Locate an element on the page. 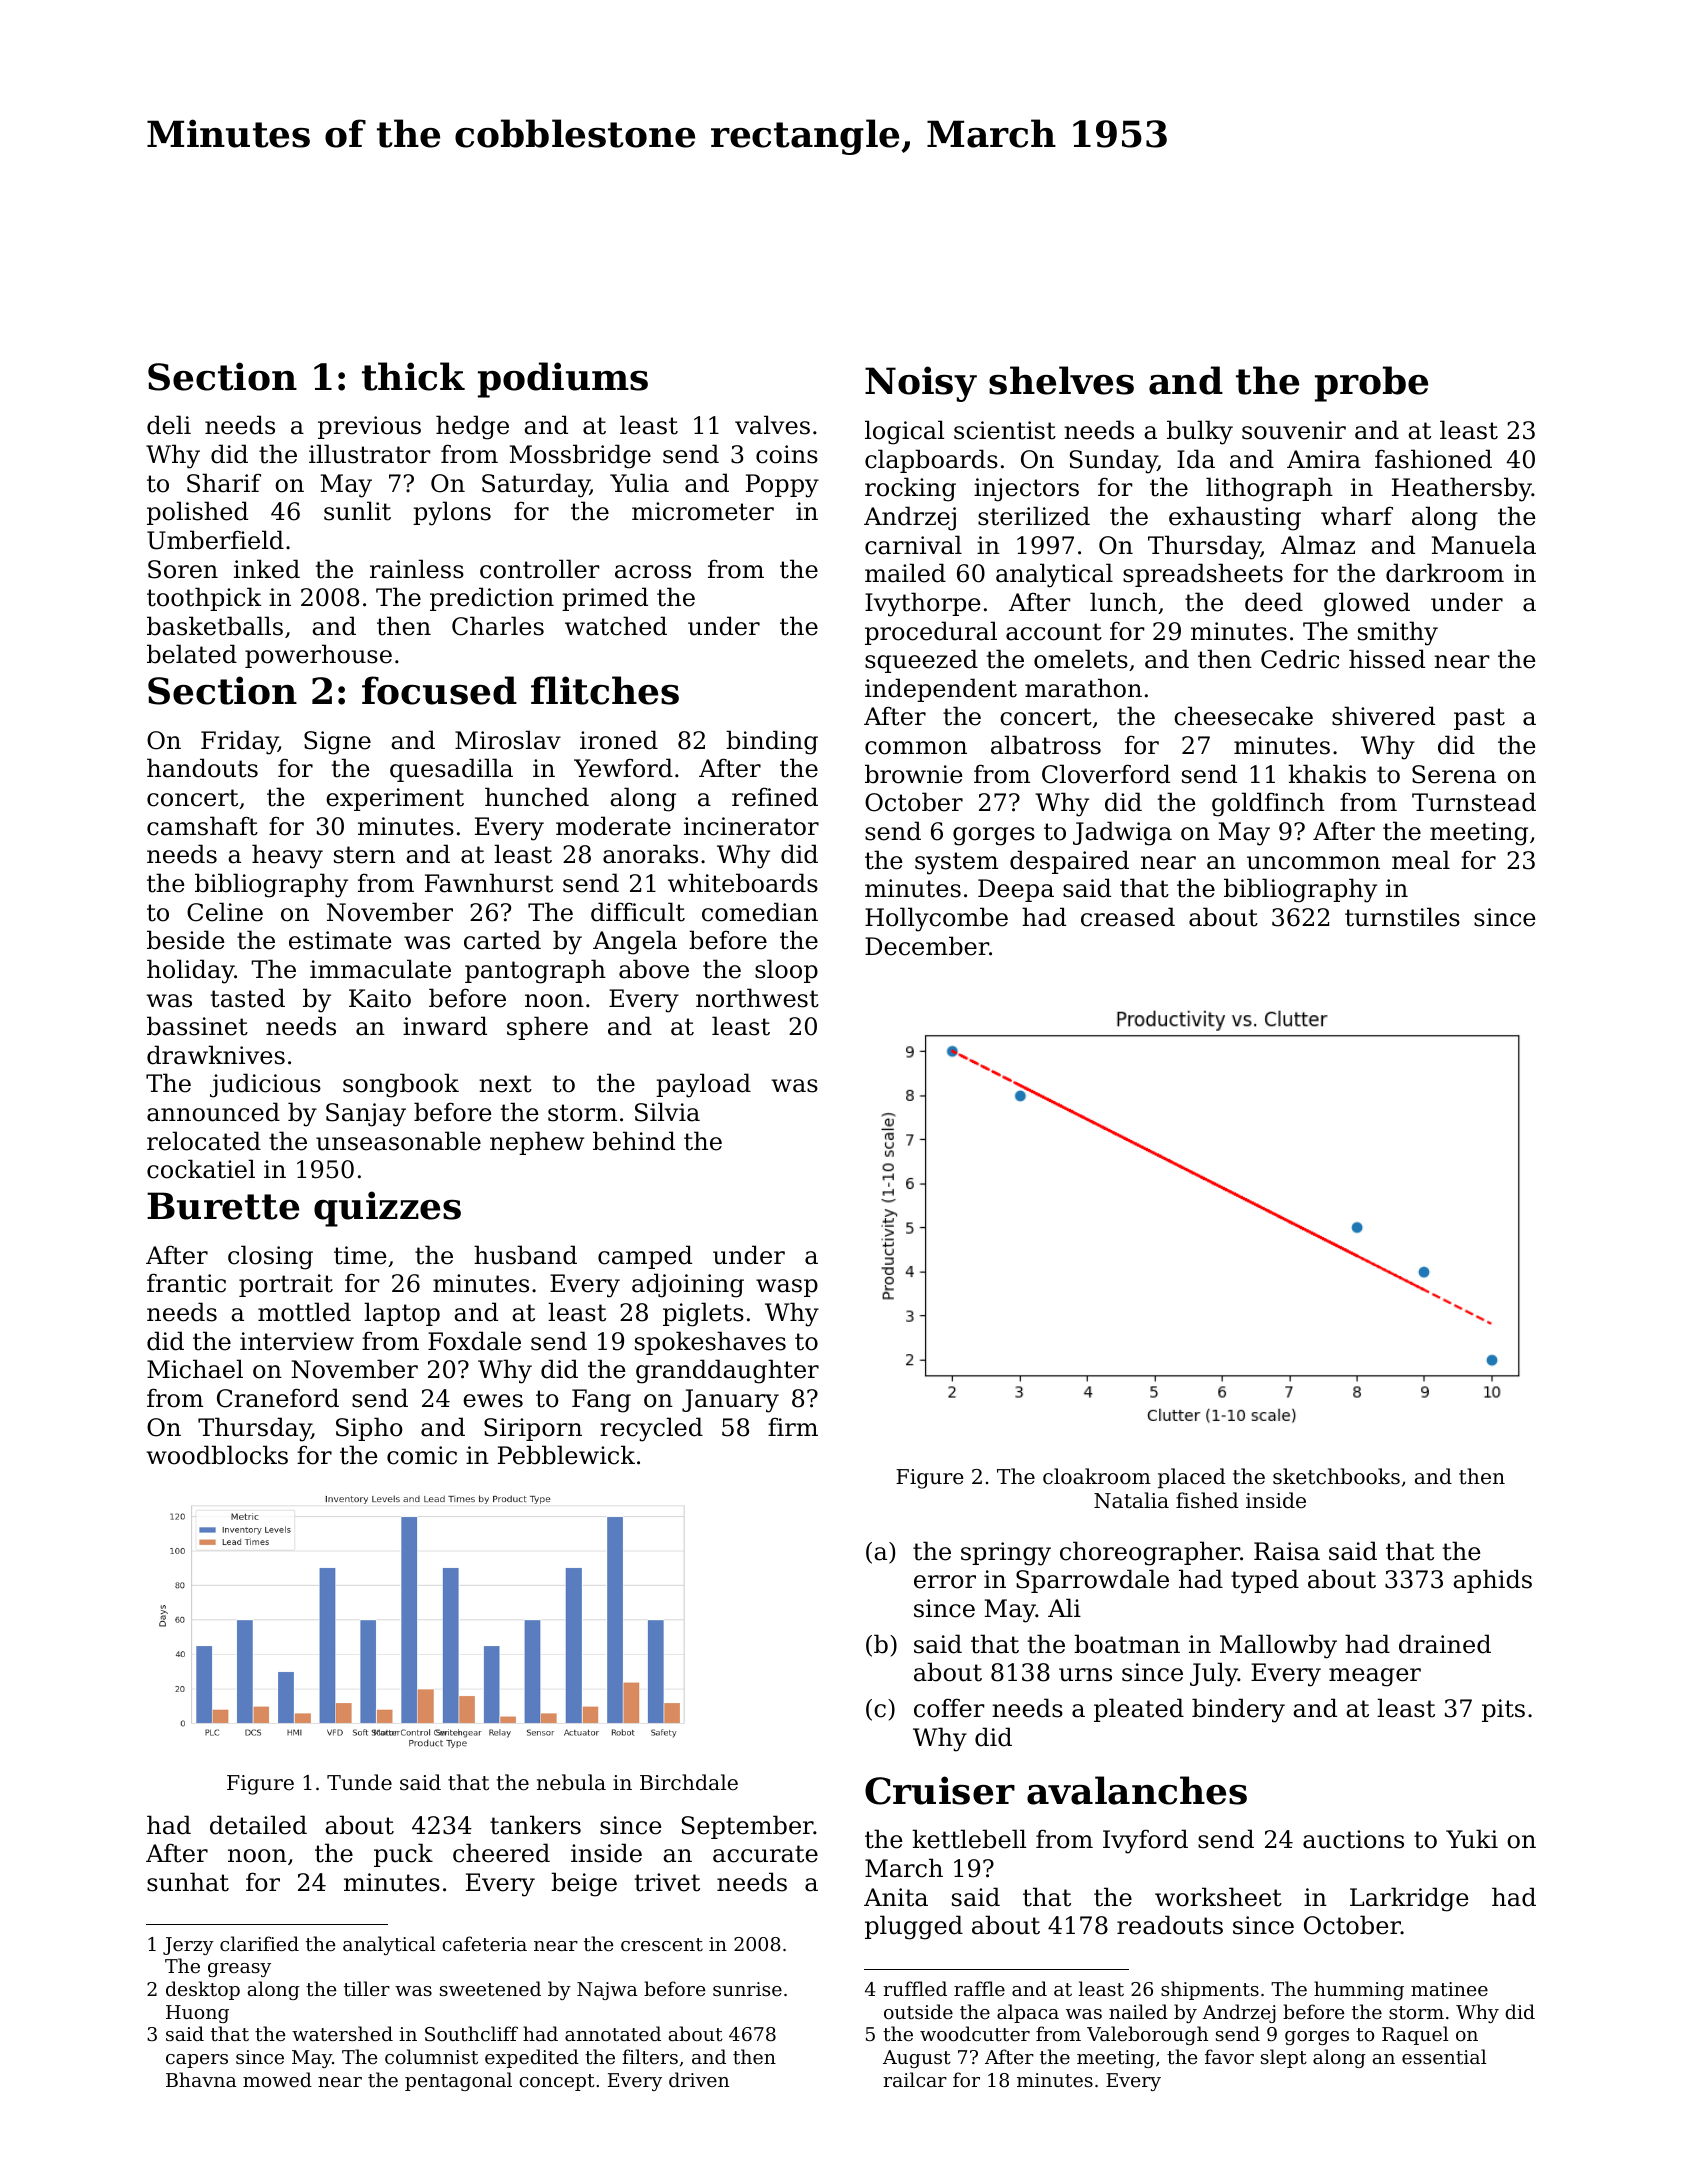 This image has width=1683, height=2178. Cruiser is located at coordinates (940, 1790).
